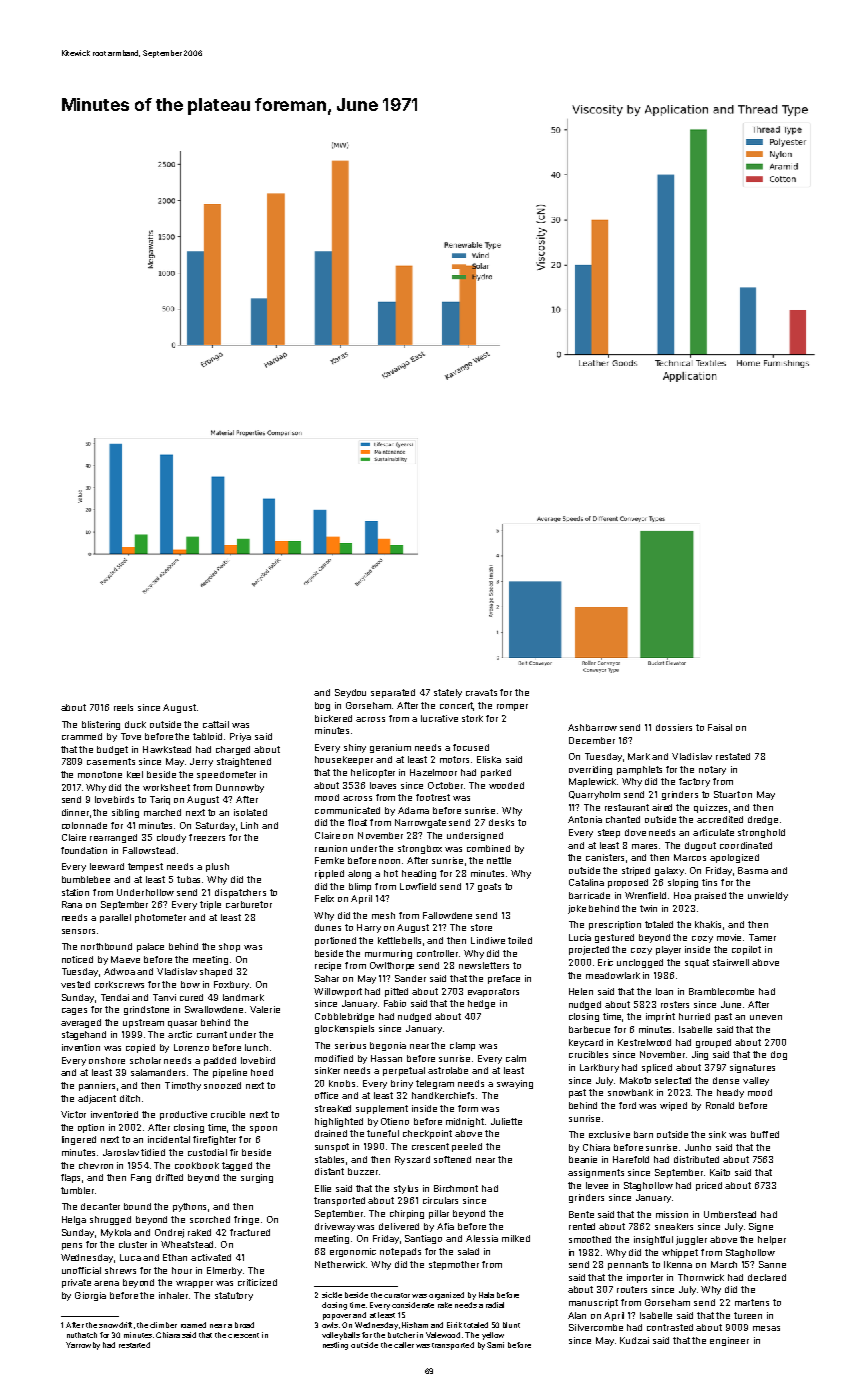 This screenshot has width=849, height=1400. Describe the element at coordinates (495, 1345) in the screenshot. I see `Sami` at that location.
